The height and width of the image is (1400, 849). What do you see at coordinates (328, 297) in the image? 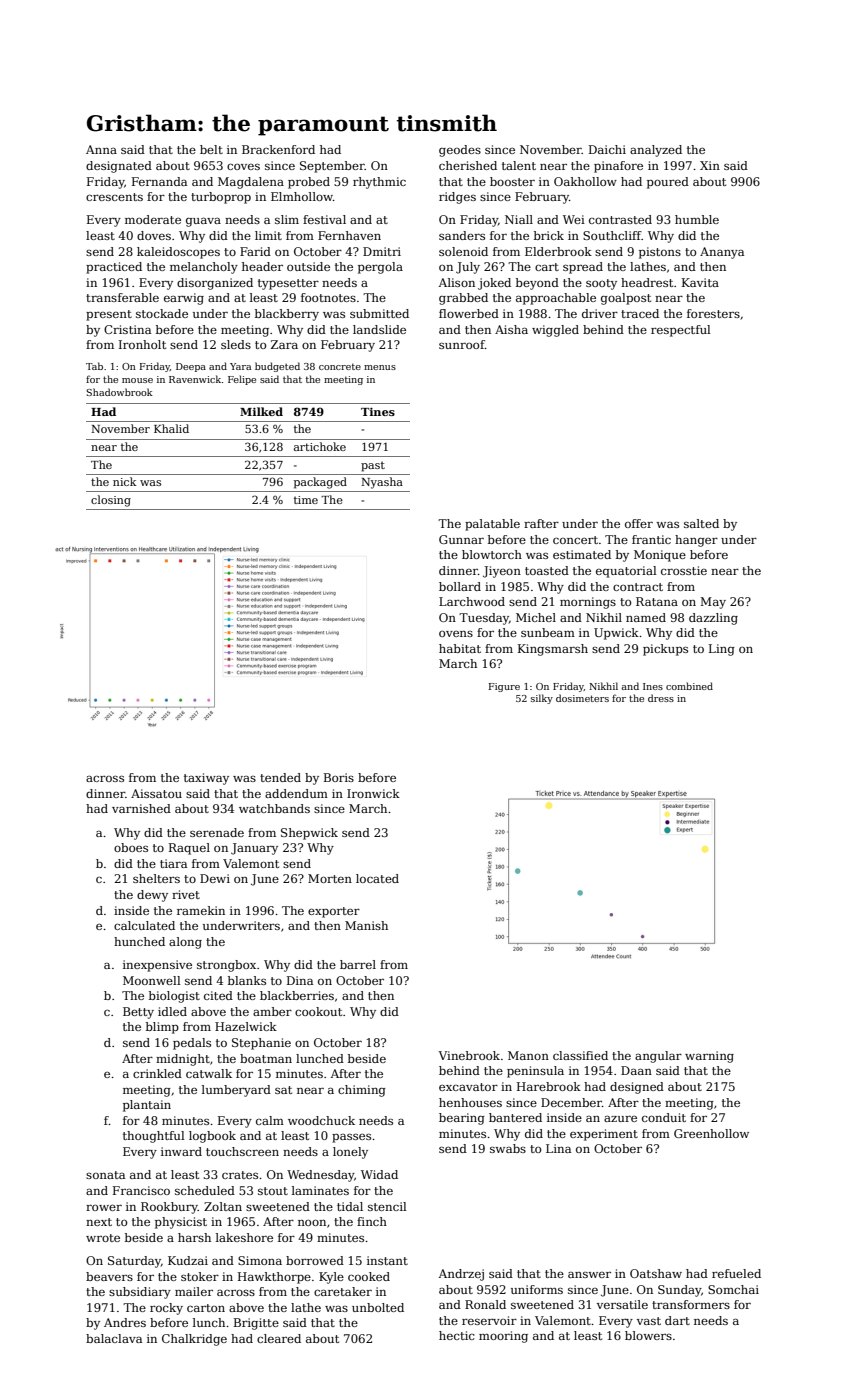
I see `footnotes` at bounding box center [328, 297].
